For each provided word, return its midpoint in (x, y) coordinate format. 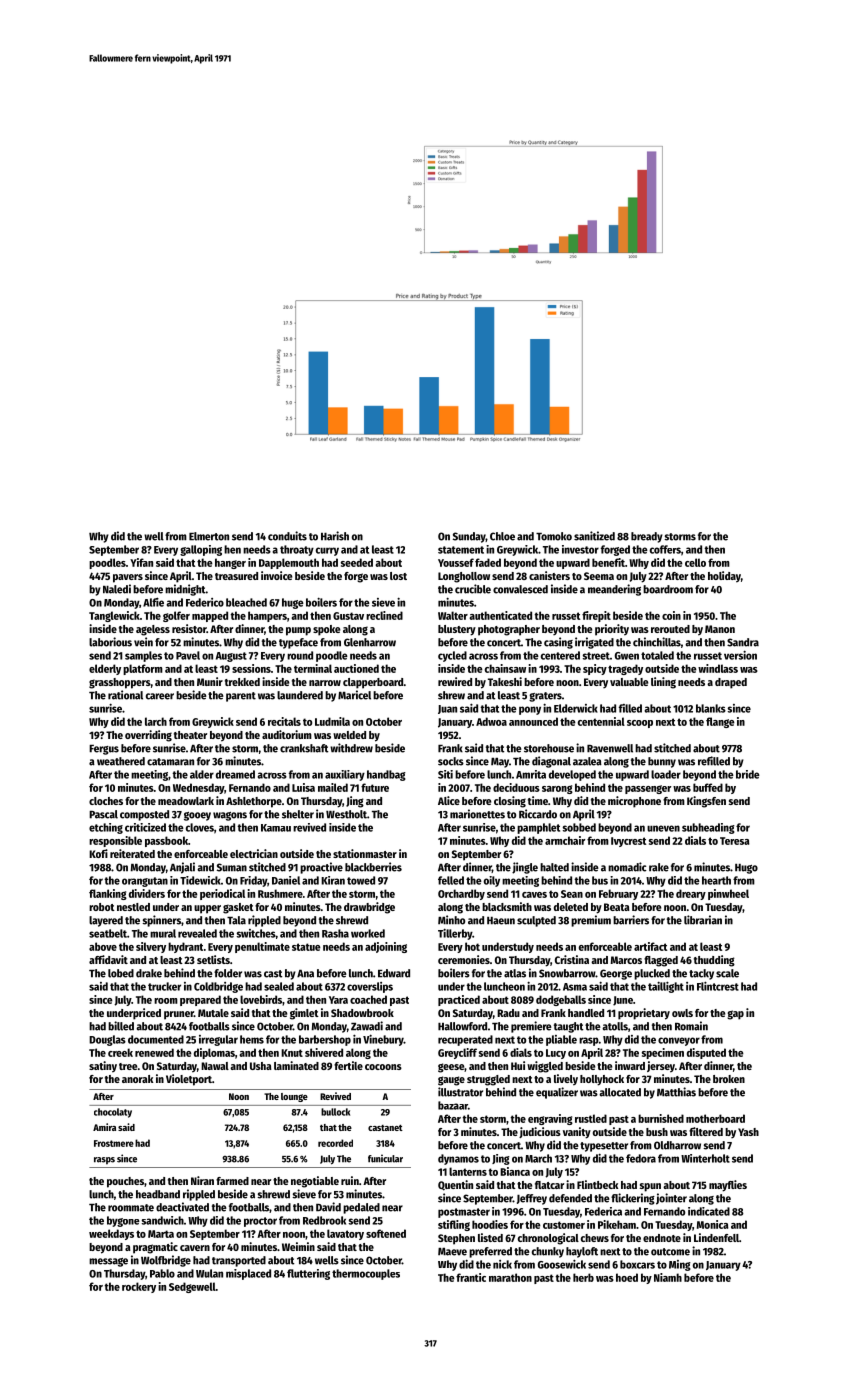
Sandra (743, 642)
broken (729, 1079)
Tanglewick (114, 616)
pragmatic (155, 1248)
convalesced (520, 589)
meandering (614, 590)
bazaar (453, 1105)
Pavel (188, 655)
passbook (166, 841)
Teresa (735, 841)
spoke (326, 630)
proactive (321, 868)
